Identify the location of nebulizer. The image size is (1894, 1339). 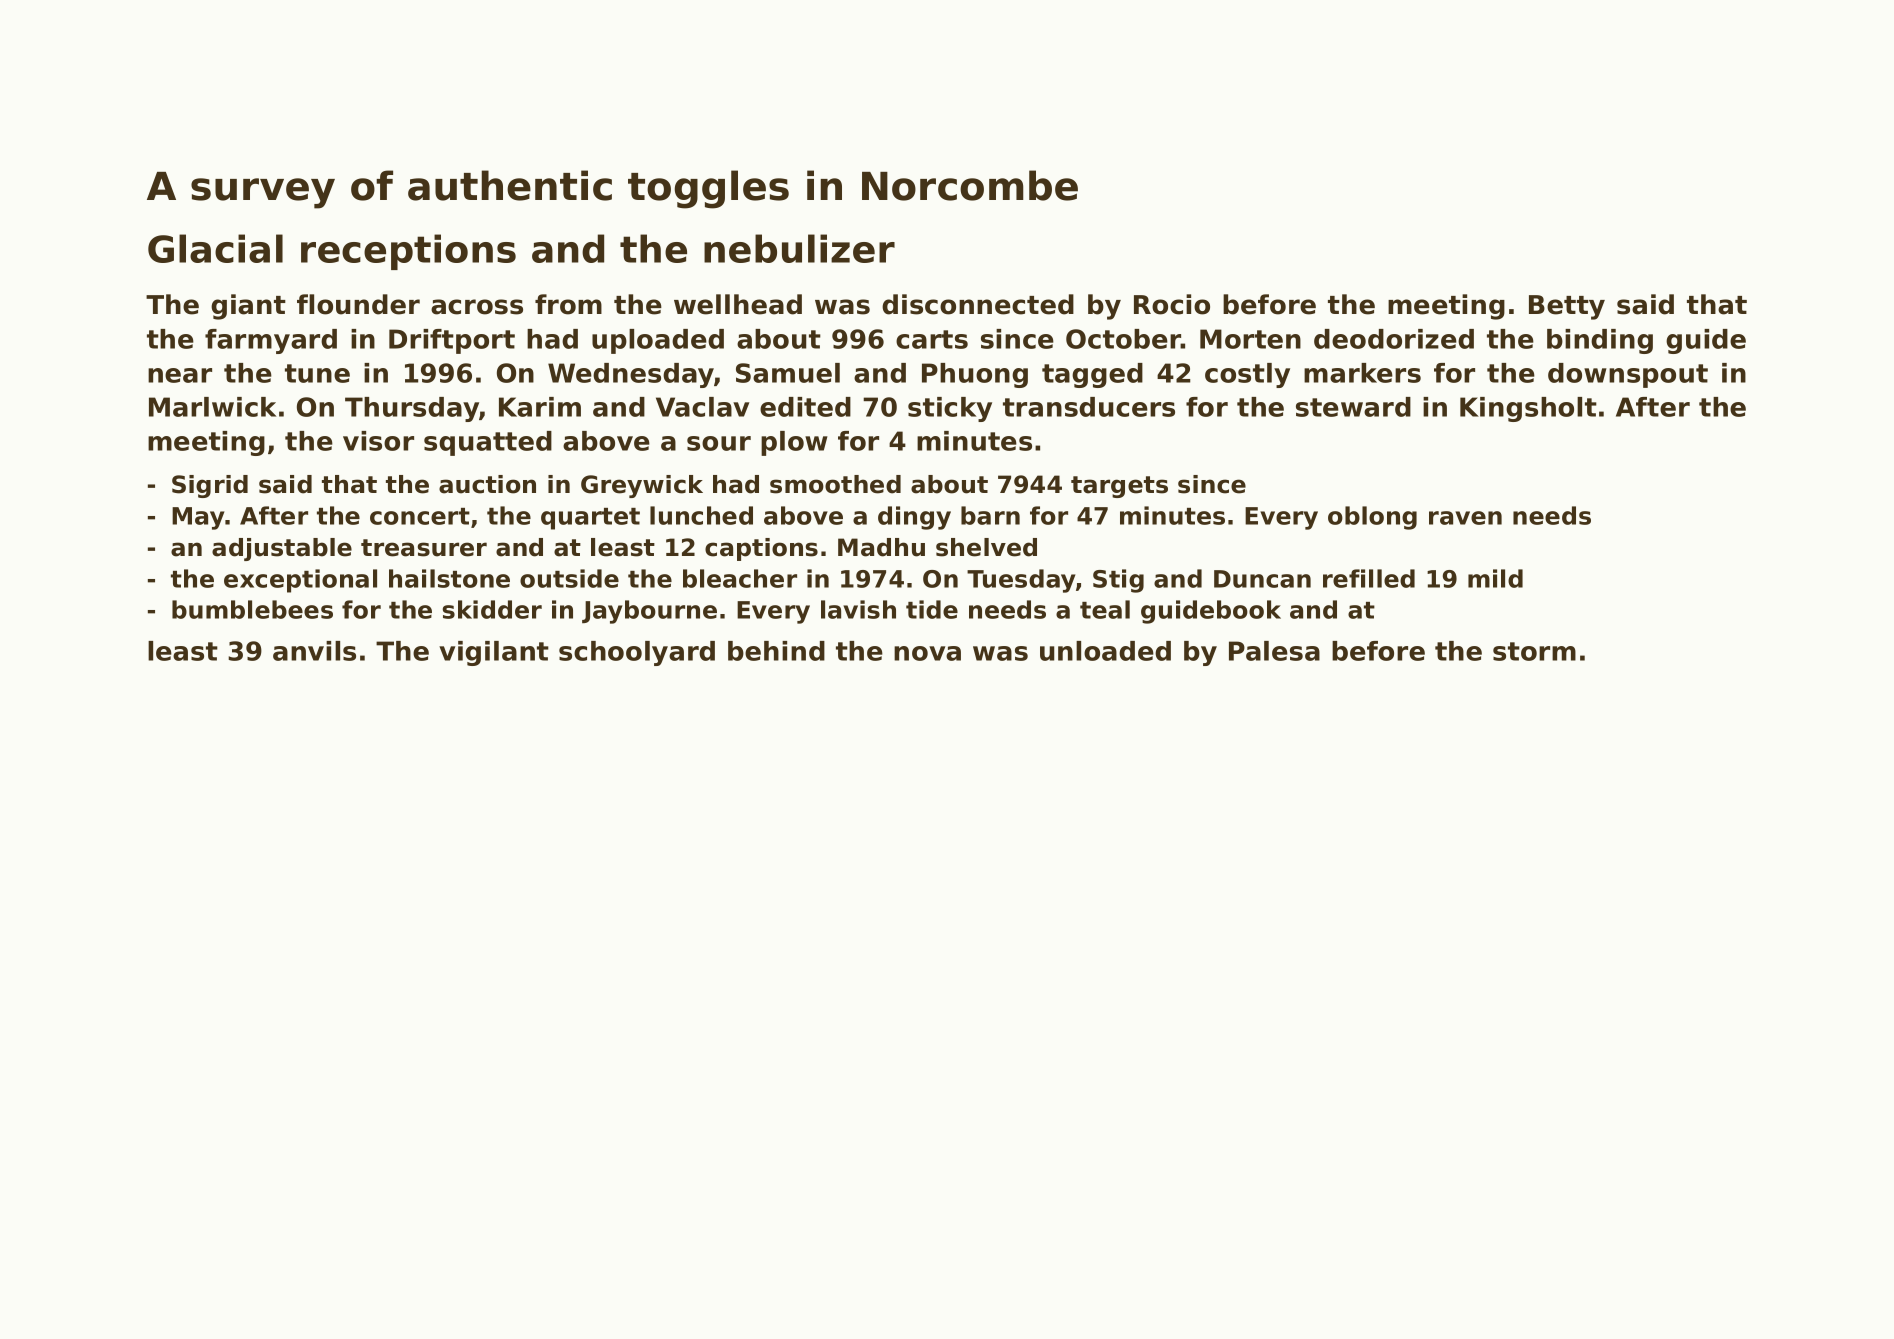
(799, 248).
